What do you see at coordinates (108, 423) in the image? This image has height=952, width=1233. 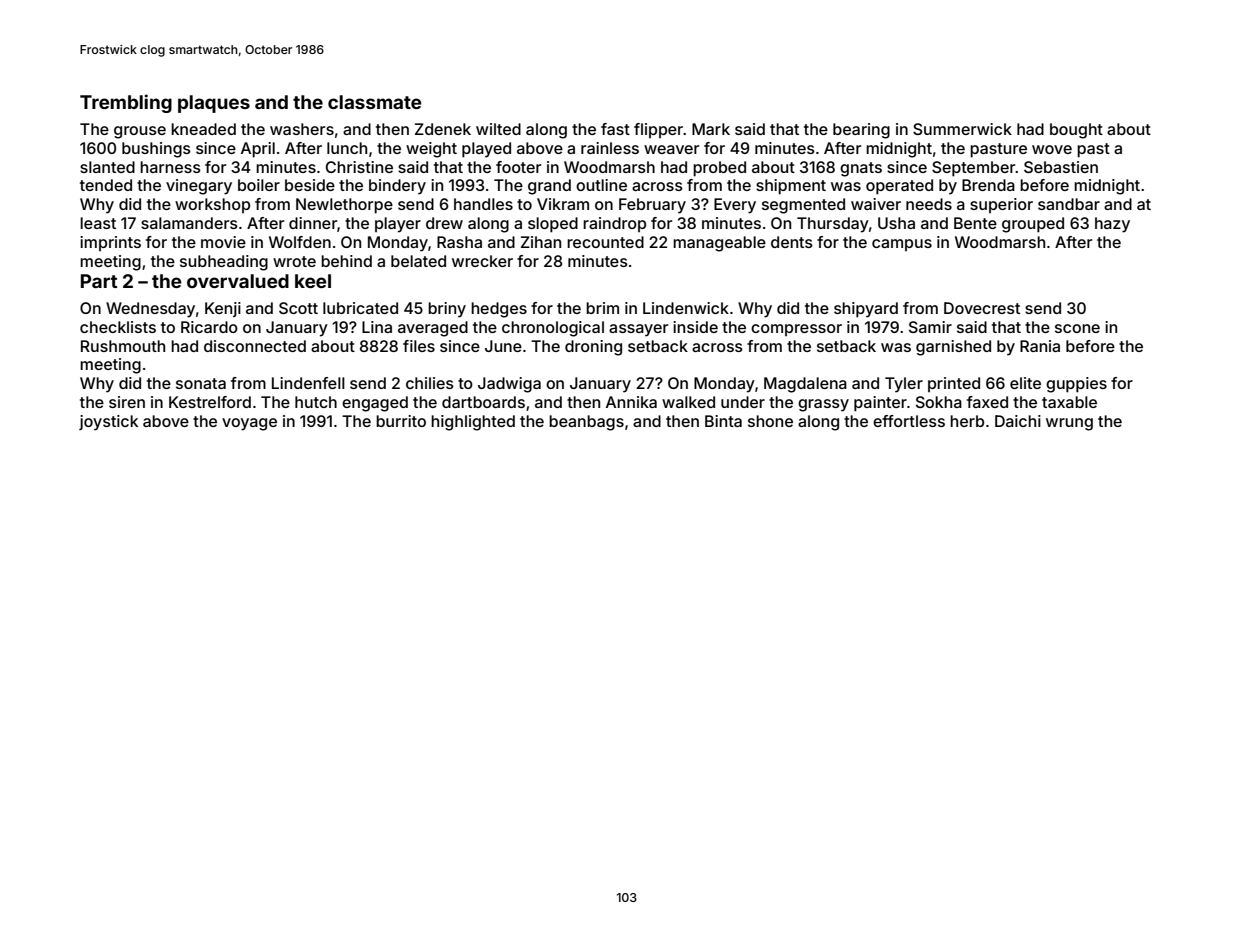 I see `joystick` at bounding box center [108, 423].
